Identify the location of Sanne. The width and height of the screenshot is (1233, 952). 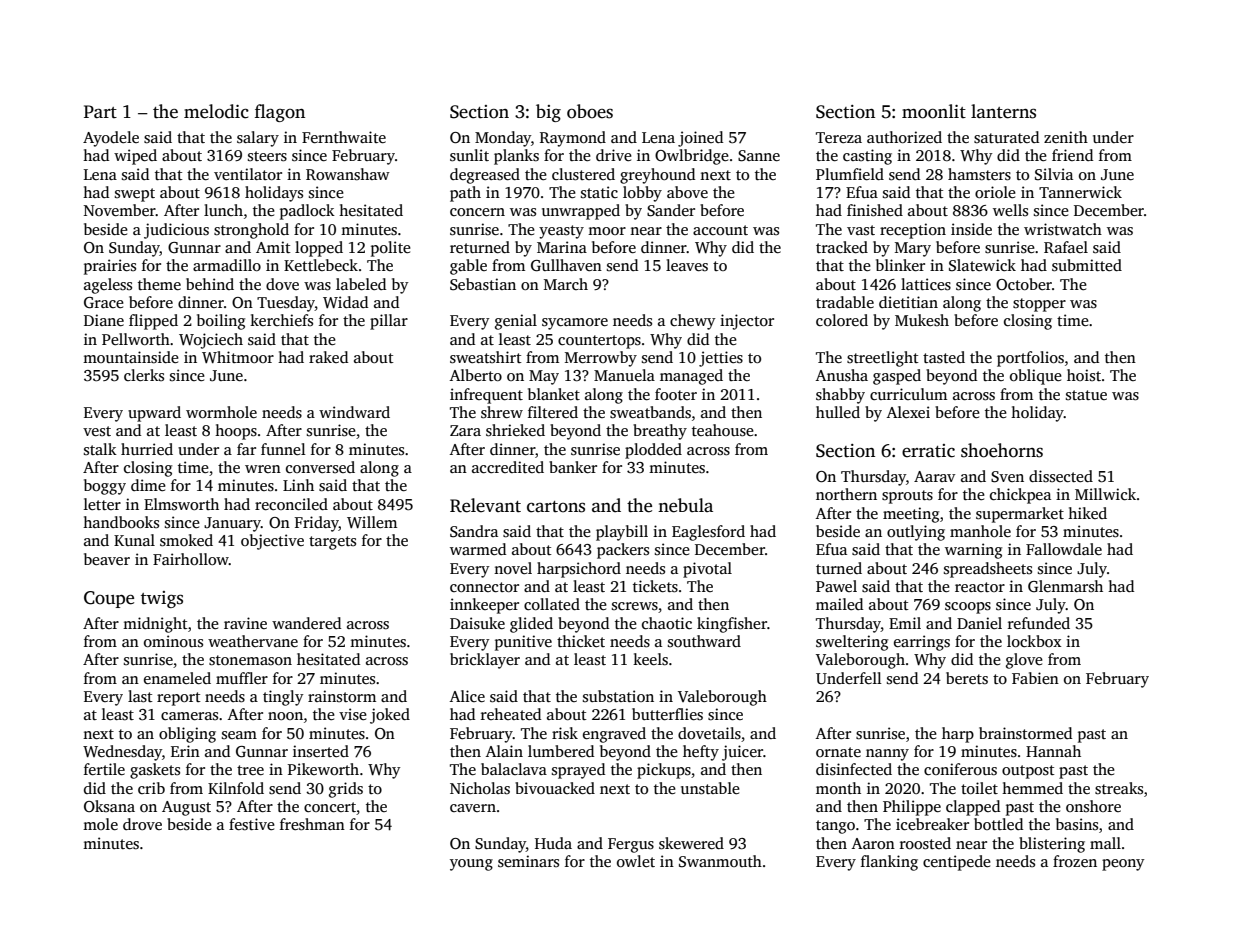
(759, 156).
